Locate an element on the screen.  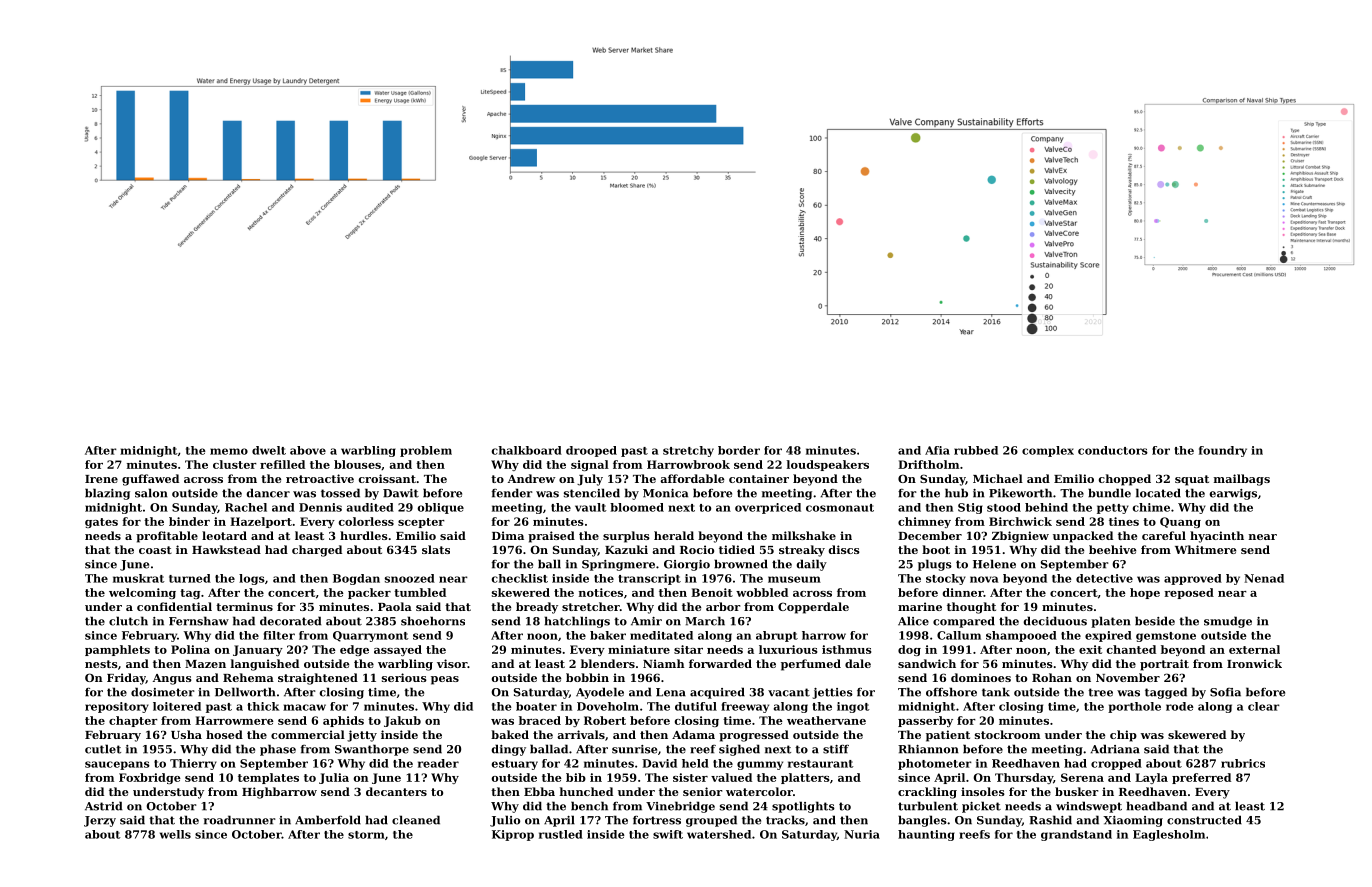
Nenad is located at coordinates (1264, 578).
